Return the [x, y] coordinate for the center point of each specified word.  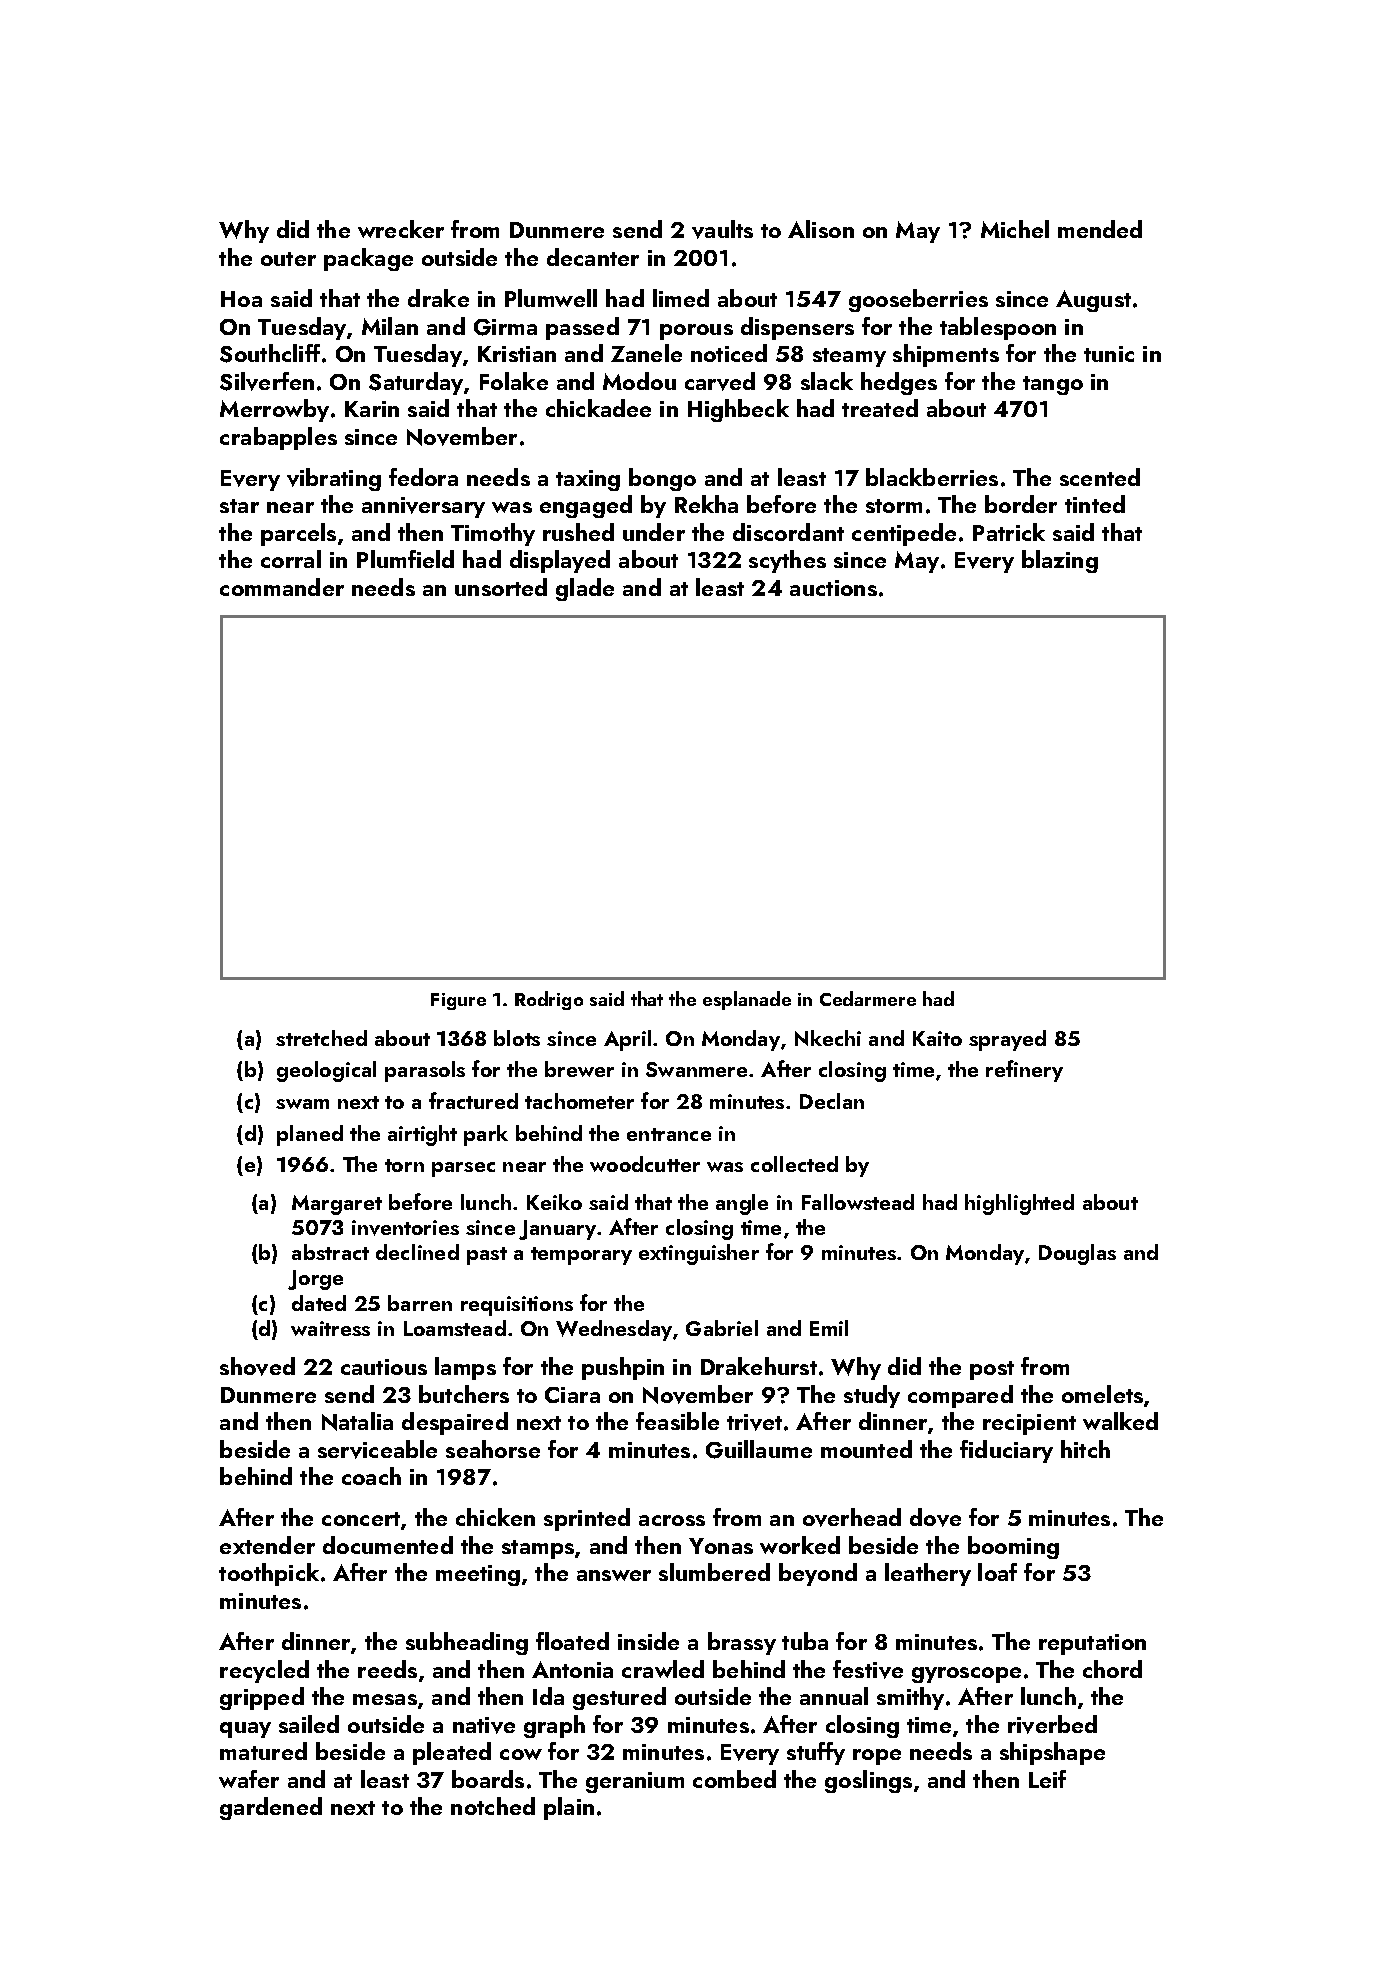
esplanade [747, 1000]
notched [493, 1806]
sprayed [1007, 1040]
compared [960, 1396]
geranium [635, 1782]
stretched [321, 1038]
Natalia [357, 1421]
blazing [1060, 561]
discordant [788, 532]
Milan [390, 326]
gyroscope [966, 1675]
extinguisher [699, 1254]
